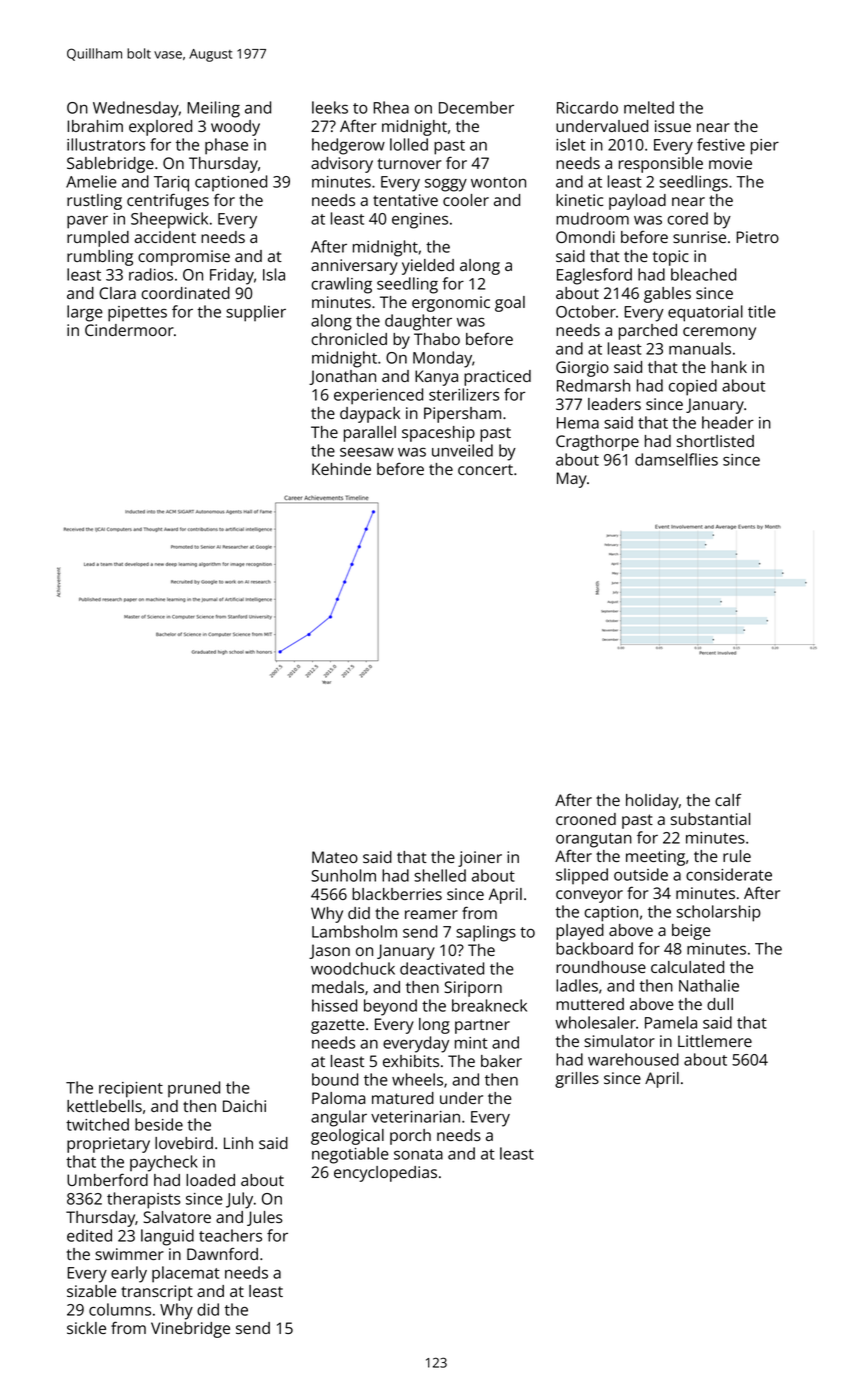  What do you see at coordinates (194, 1089) in the screenshot?
I see `pruned` at bounding box center [194, 1089].
